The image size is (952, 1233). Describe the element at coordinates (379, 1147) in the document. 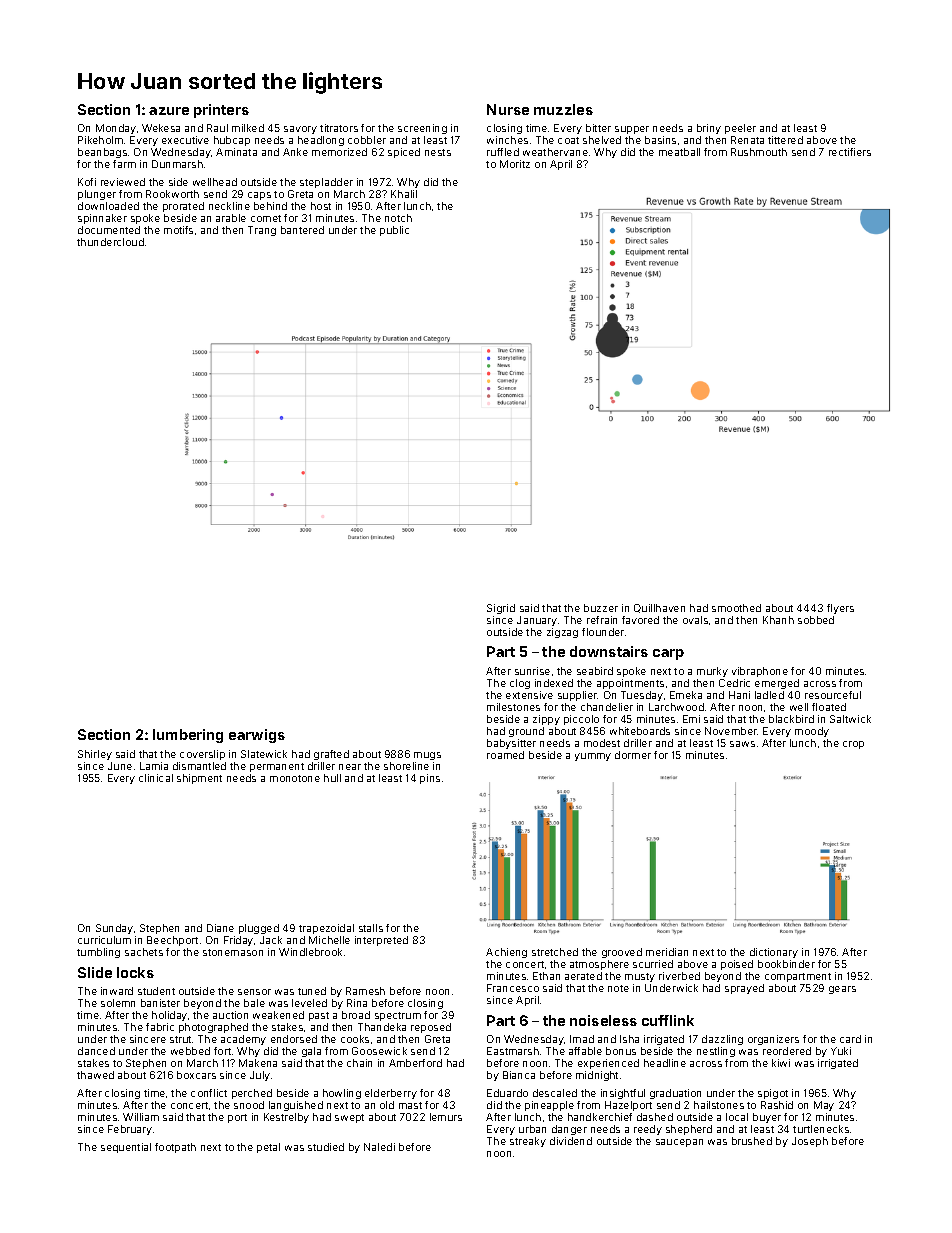

I see `Naledi` at that location.
